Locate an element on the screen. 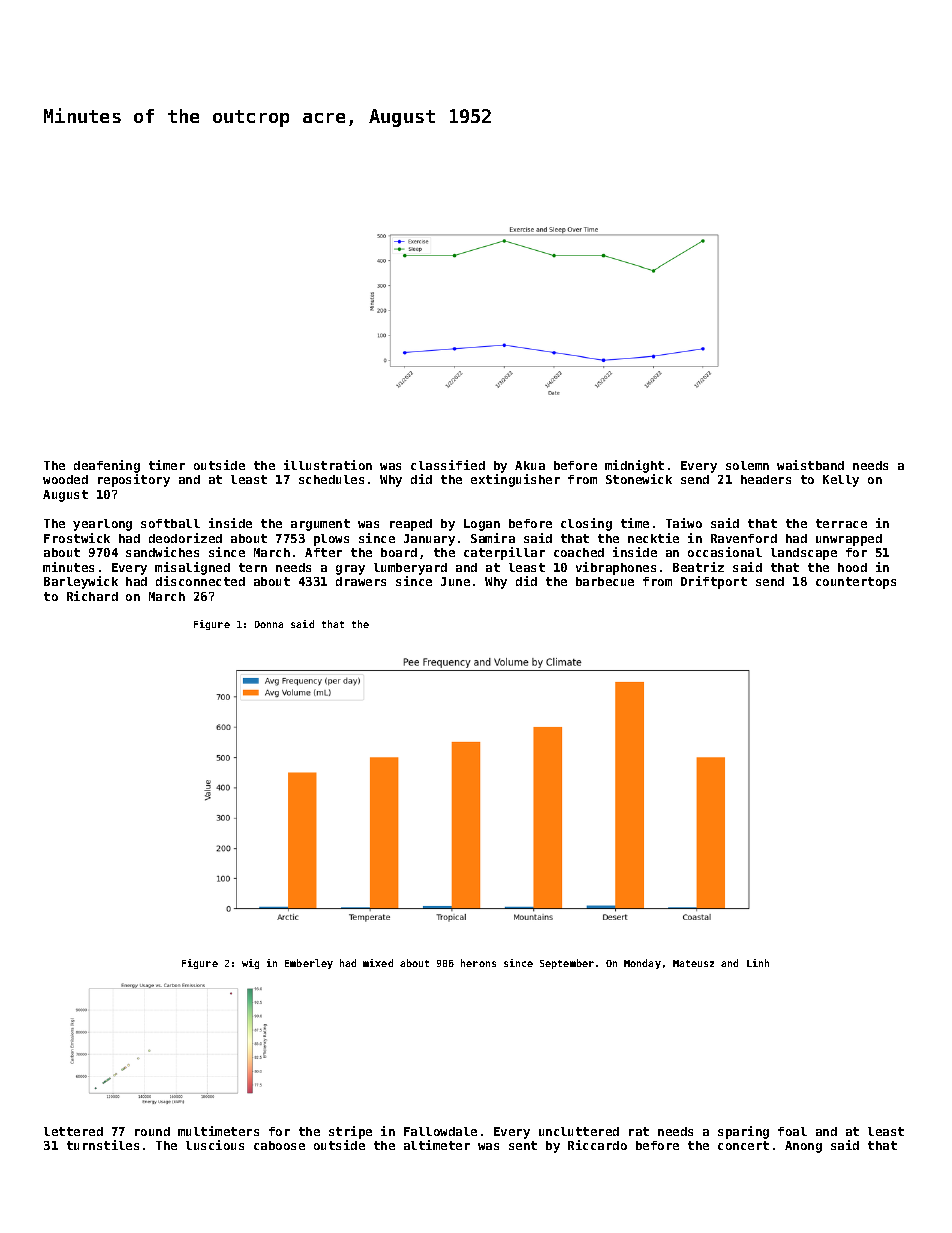  Mateusz is located at coordinates (693, 963).
